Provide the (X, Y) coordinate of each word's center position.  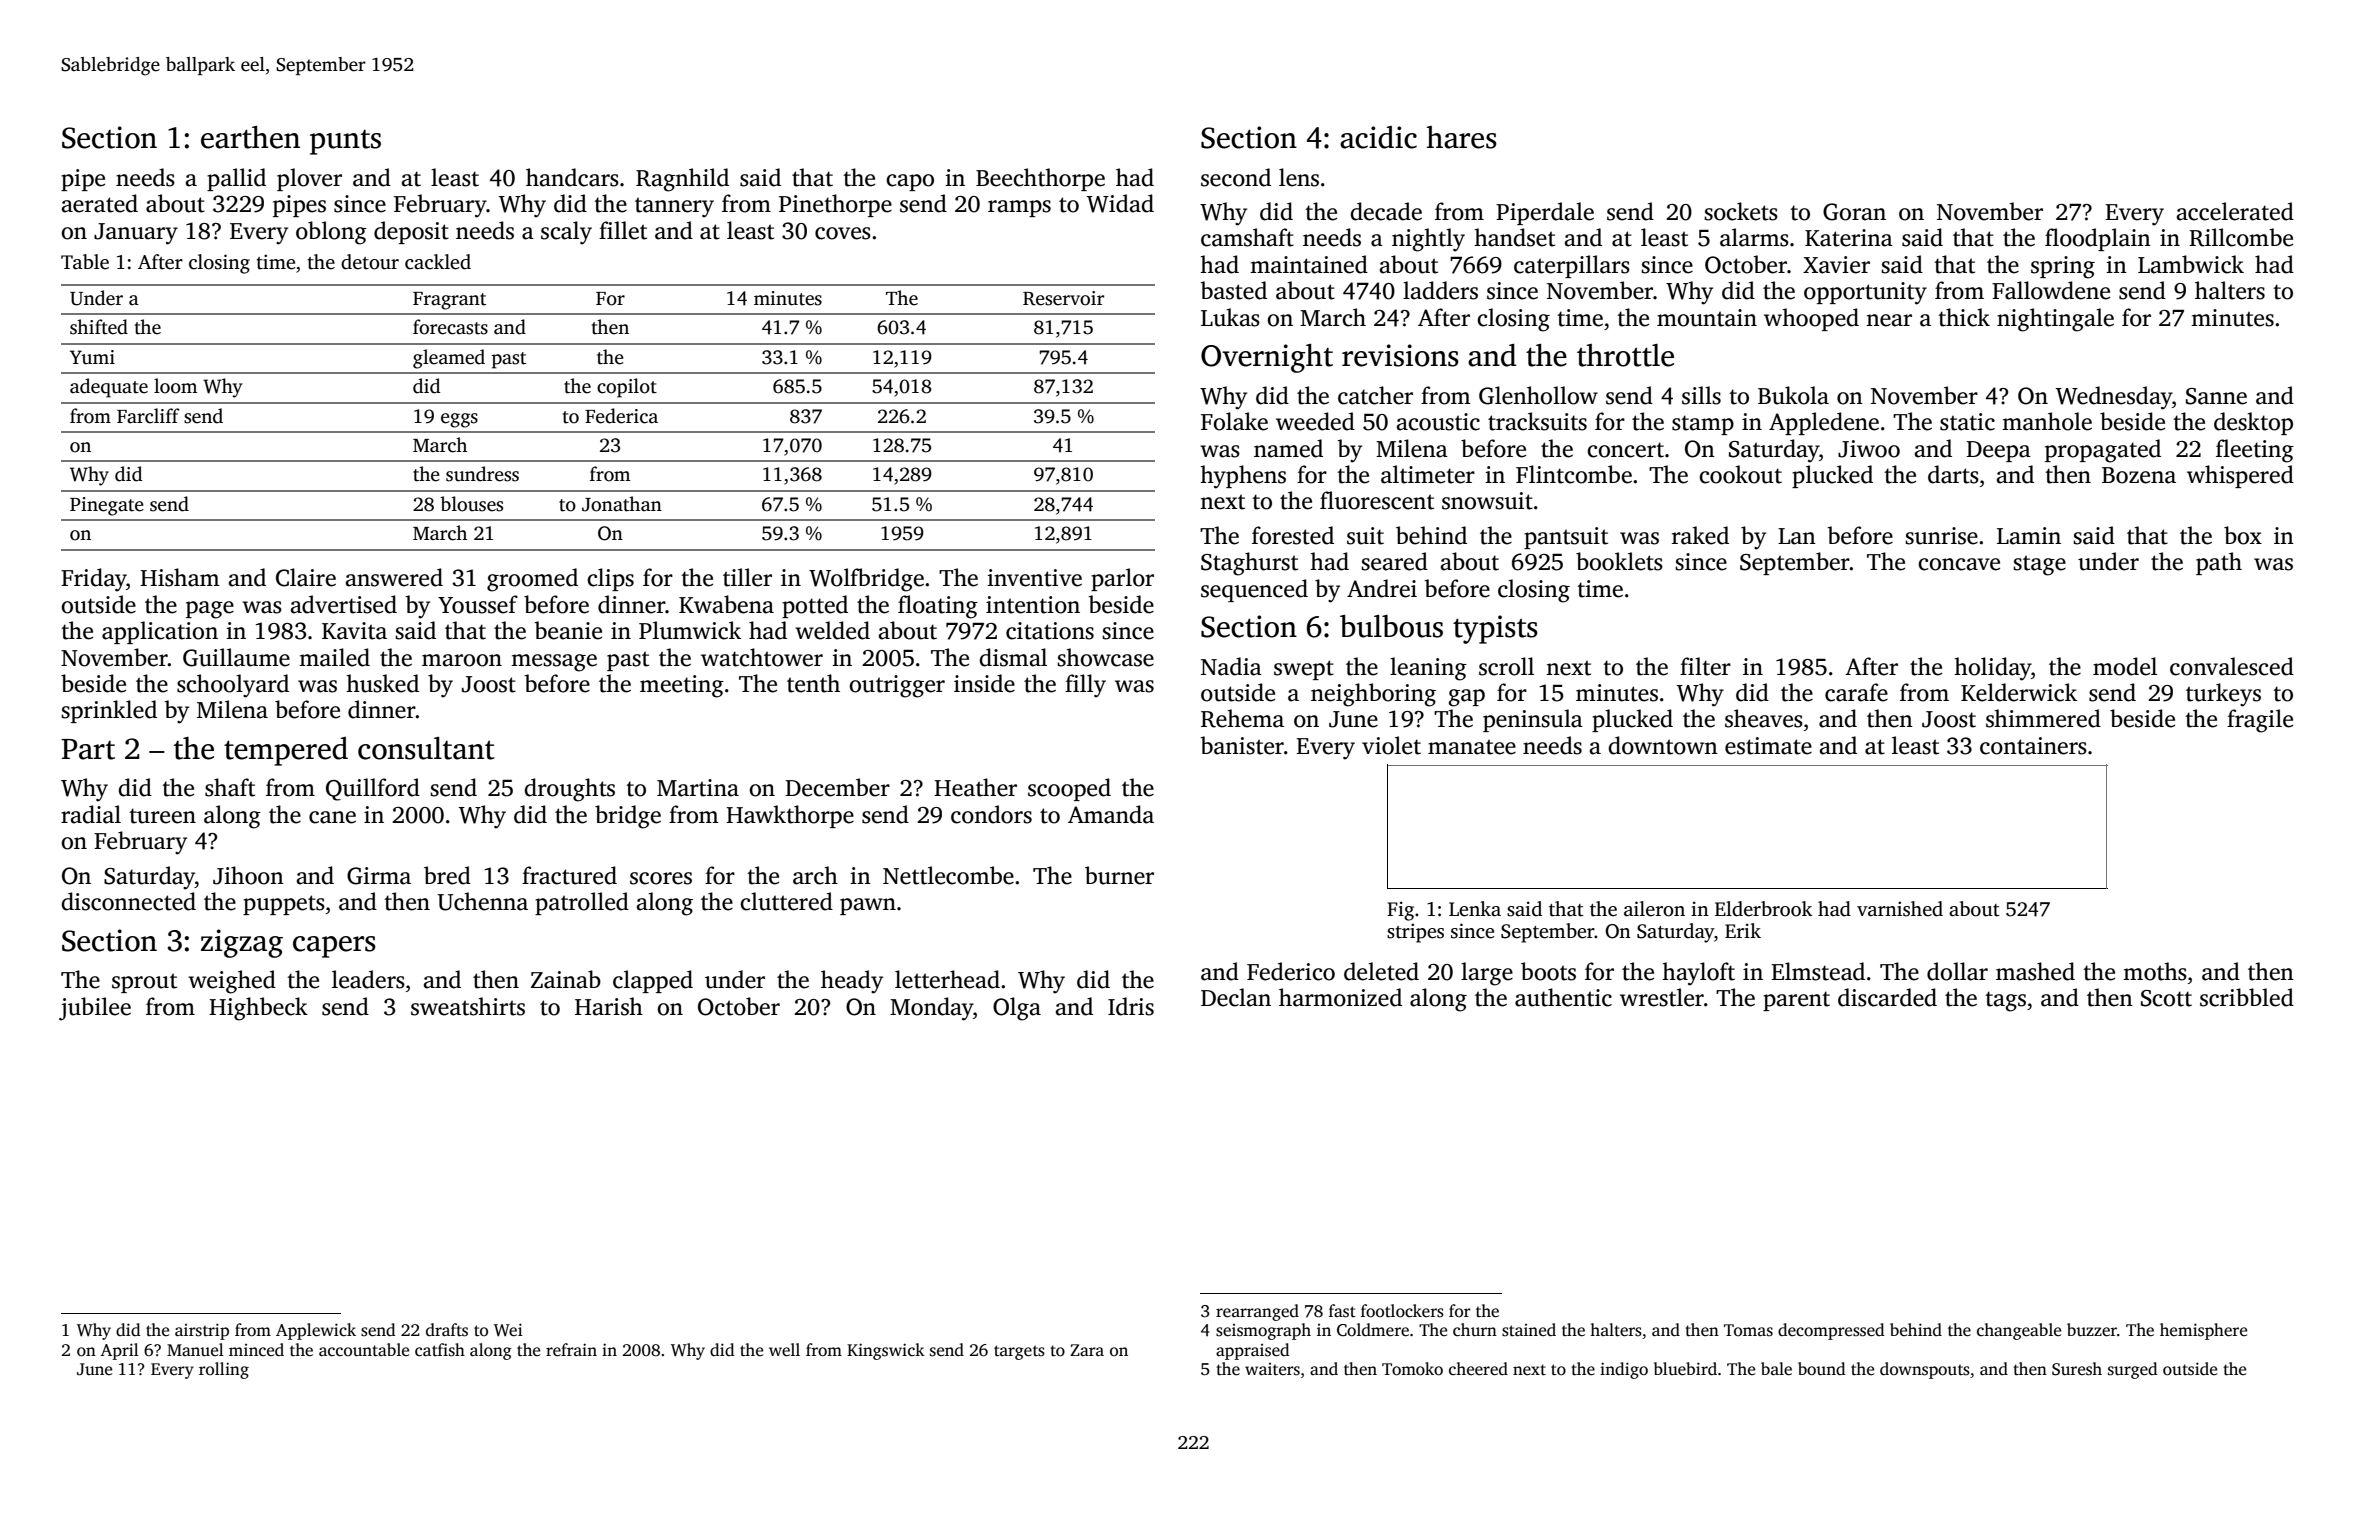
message (554, 663)
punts (345, 142)
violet (1391, 745)
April (119, 1351)
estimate (1768, 746)
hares (1461, 137)
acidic (1378, 137)
